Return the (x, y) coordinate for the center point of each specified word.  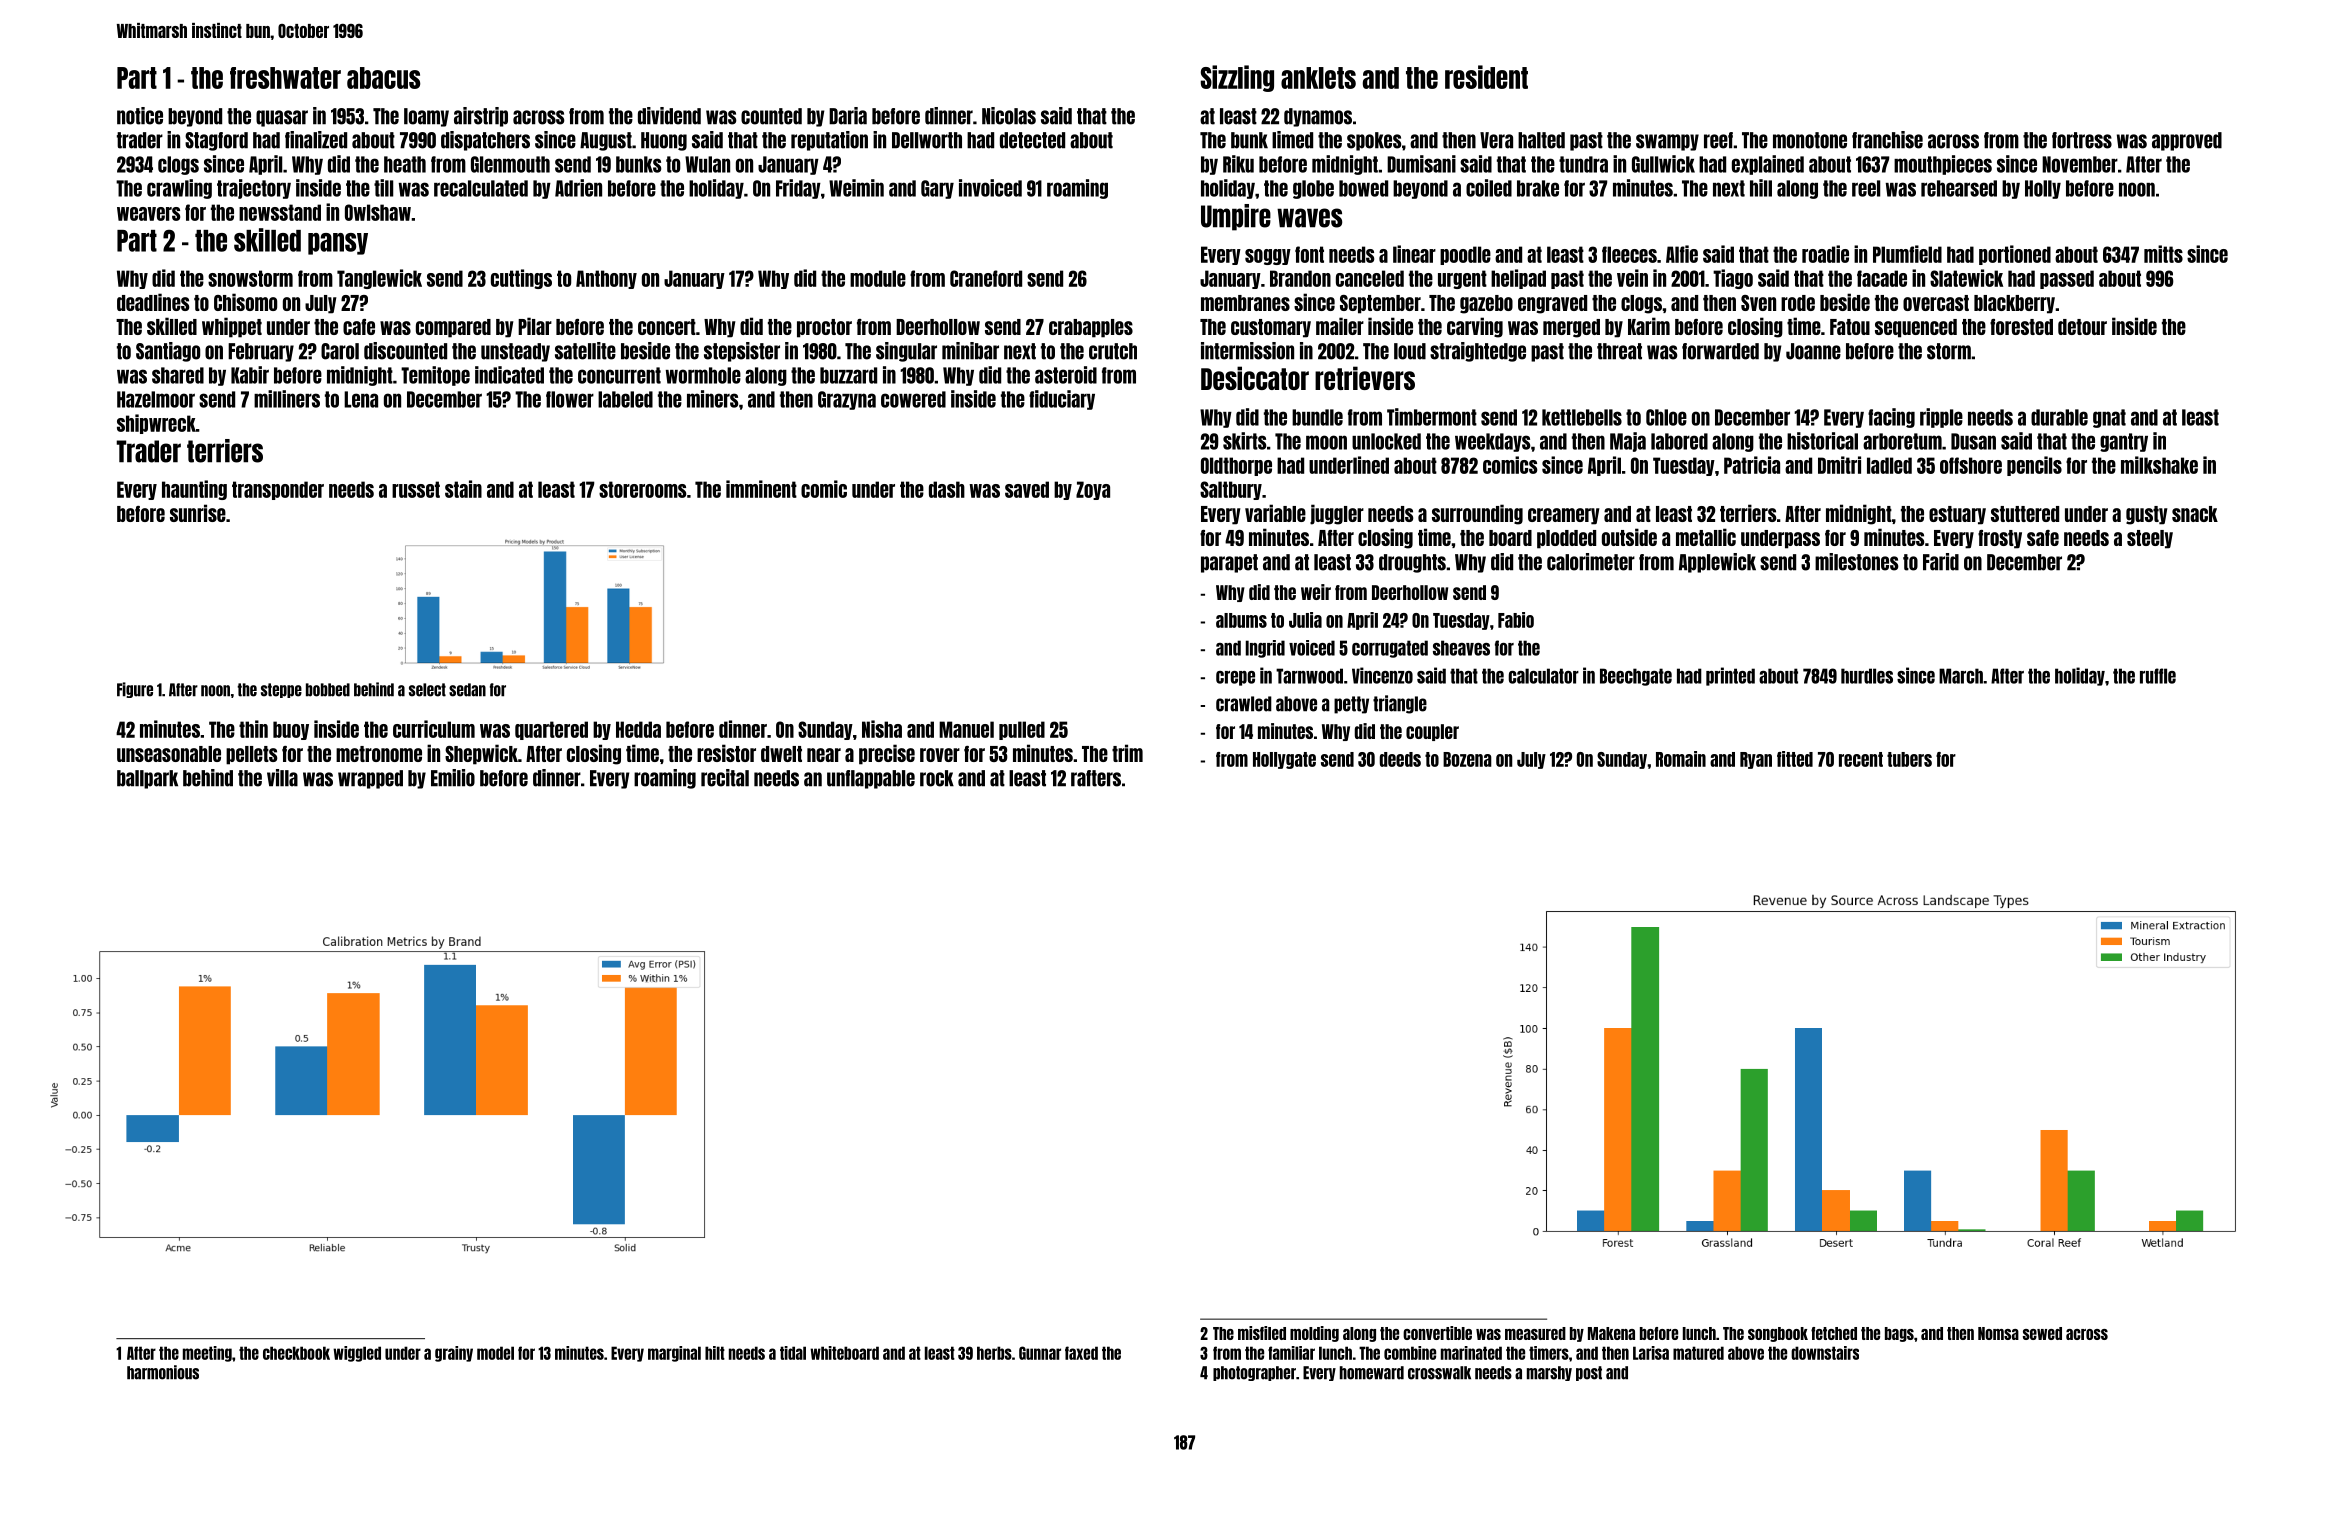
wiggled (357, 1354)
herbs (994, 1353)
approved (2187, 141)
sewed (2042, 1333)
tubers (1909, 759)
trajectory (254, 189)
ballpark (147, 779)
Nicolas (1009, 116)
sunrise (198, 513)
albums (1241, 620)
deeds (1400, 759)
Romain (1681, 759)
